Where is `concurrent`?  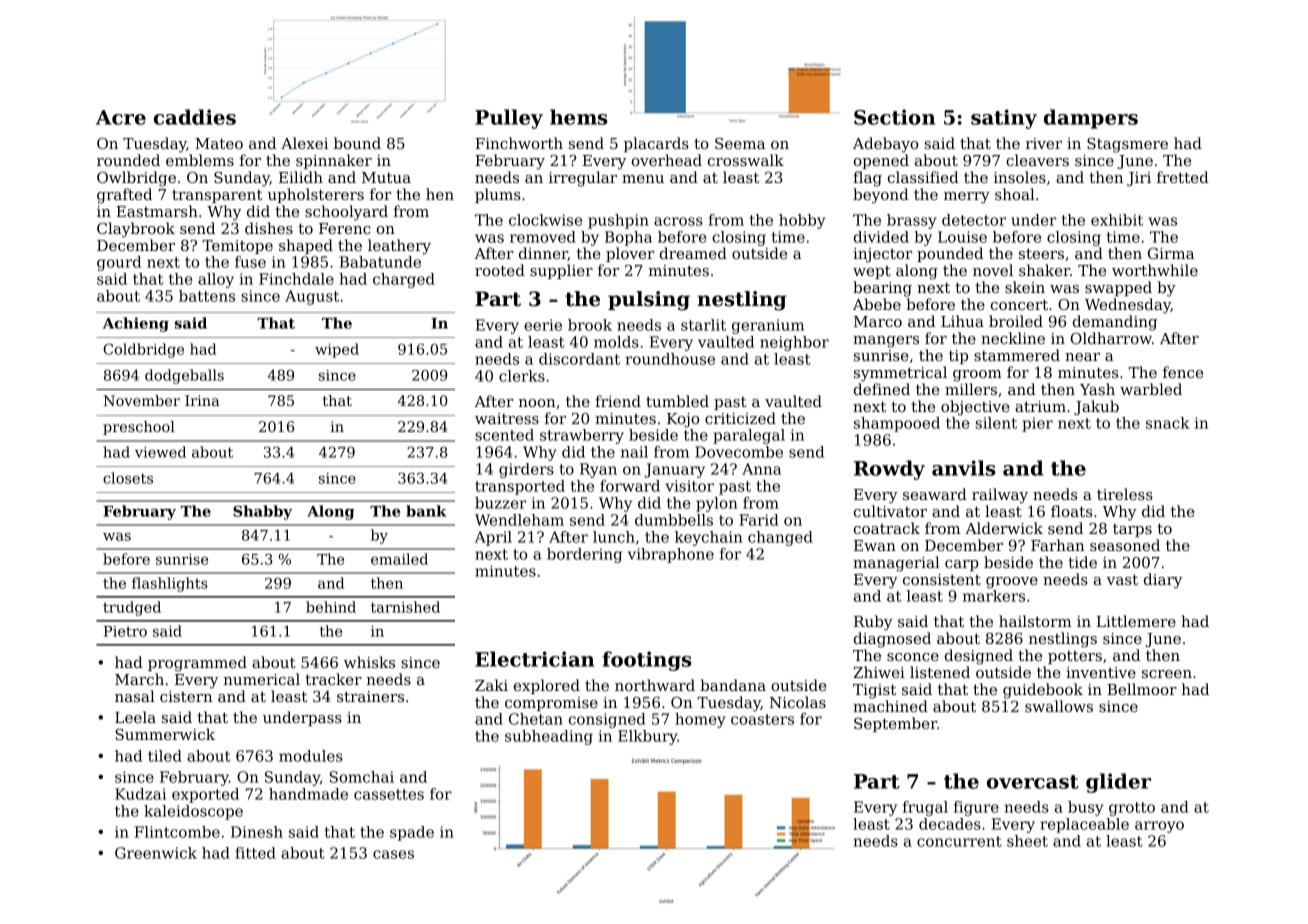
concurrent is located at coordinates (959, 841).
